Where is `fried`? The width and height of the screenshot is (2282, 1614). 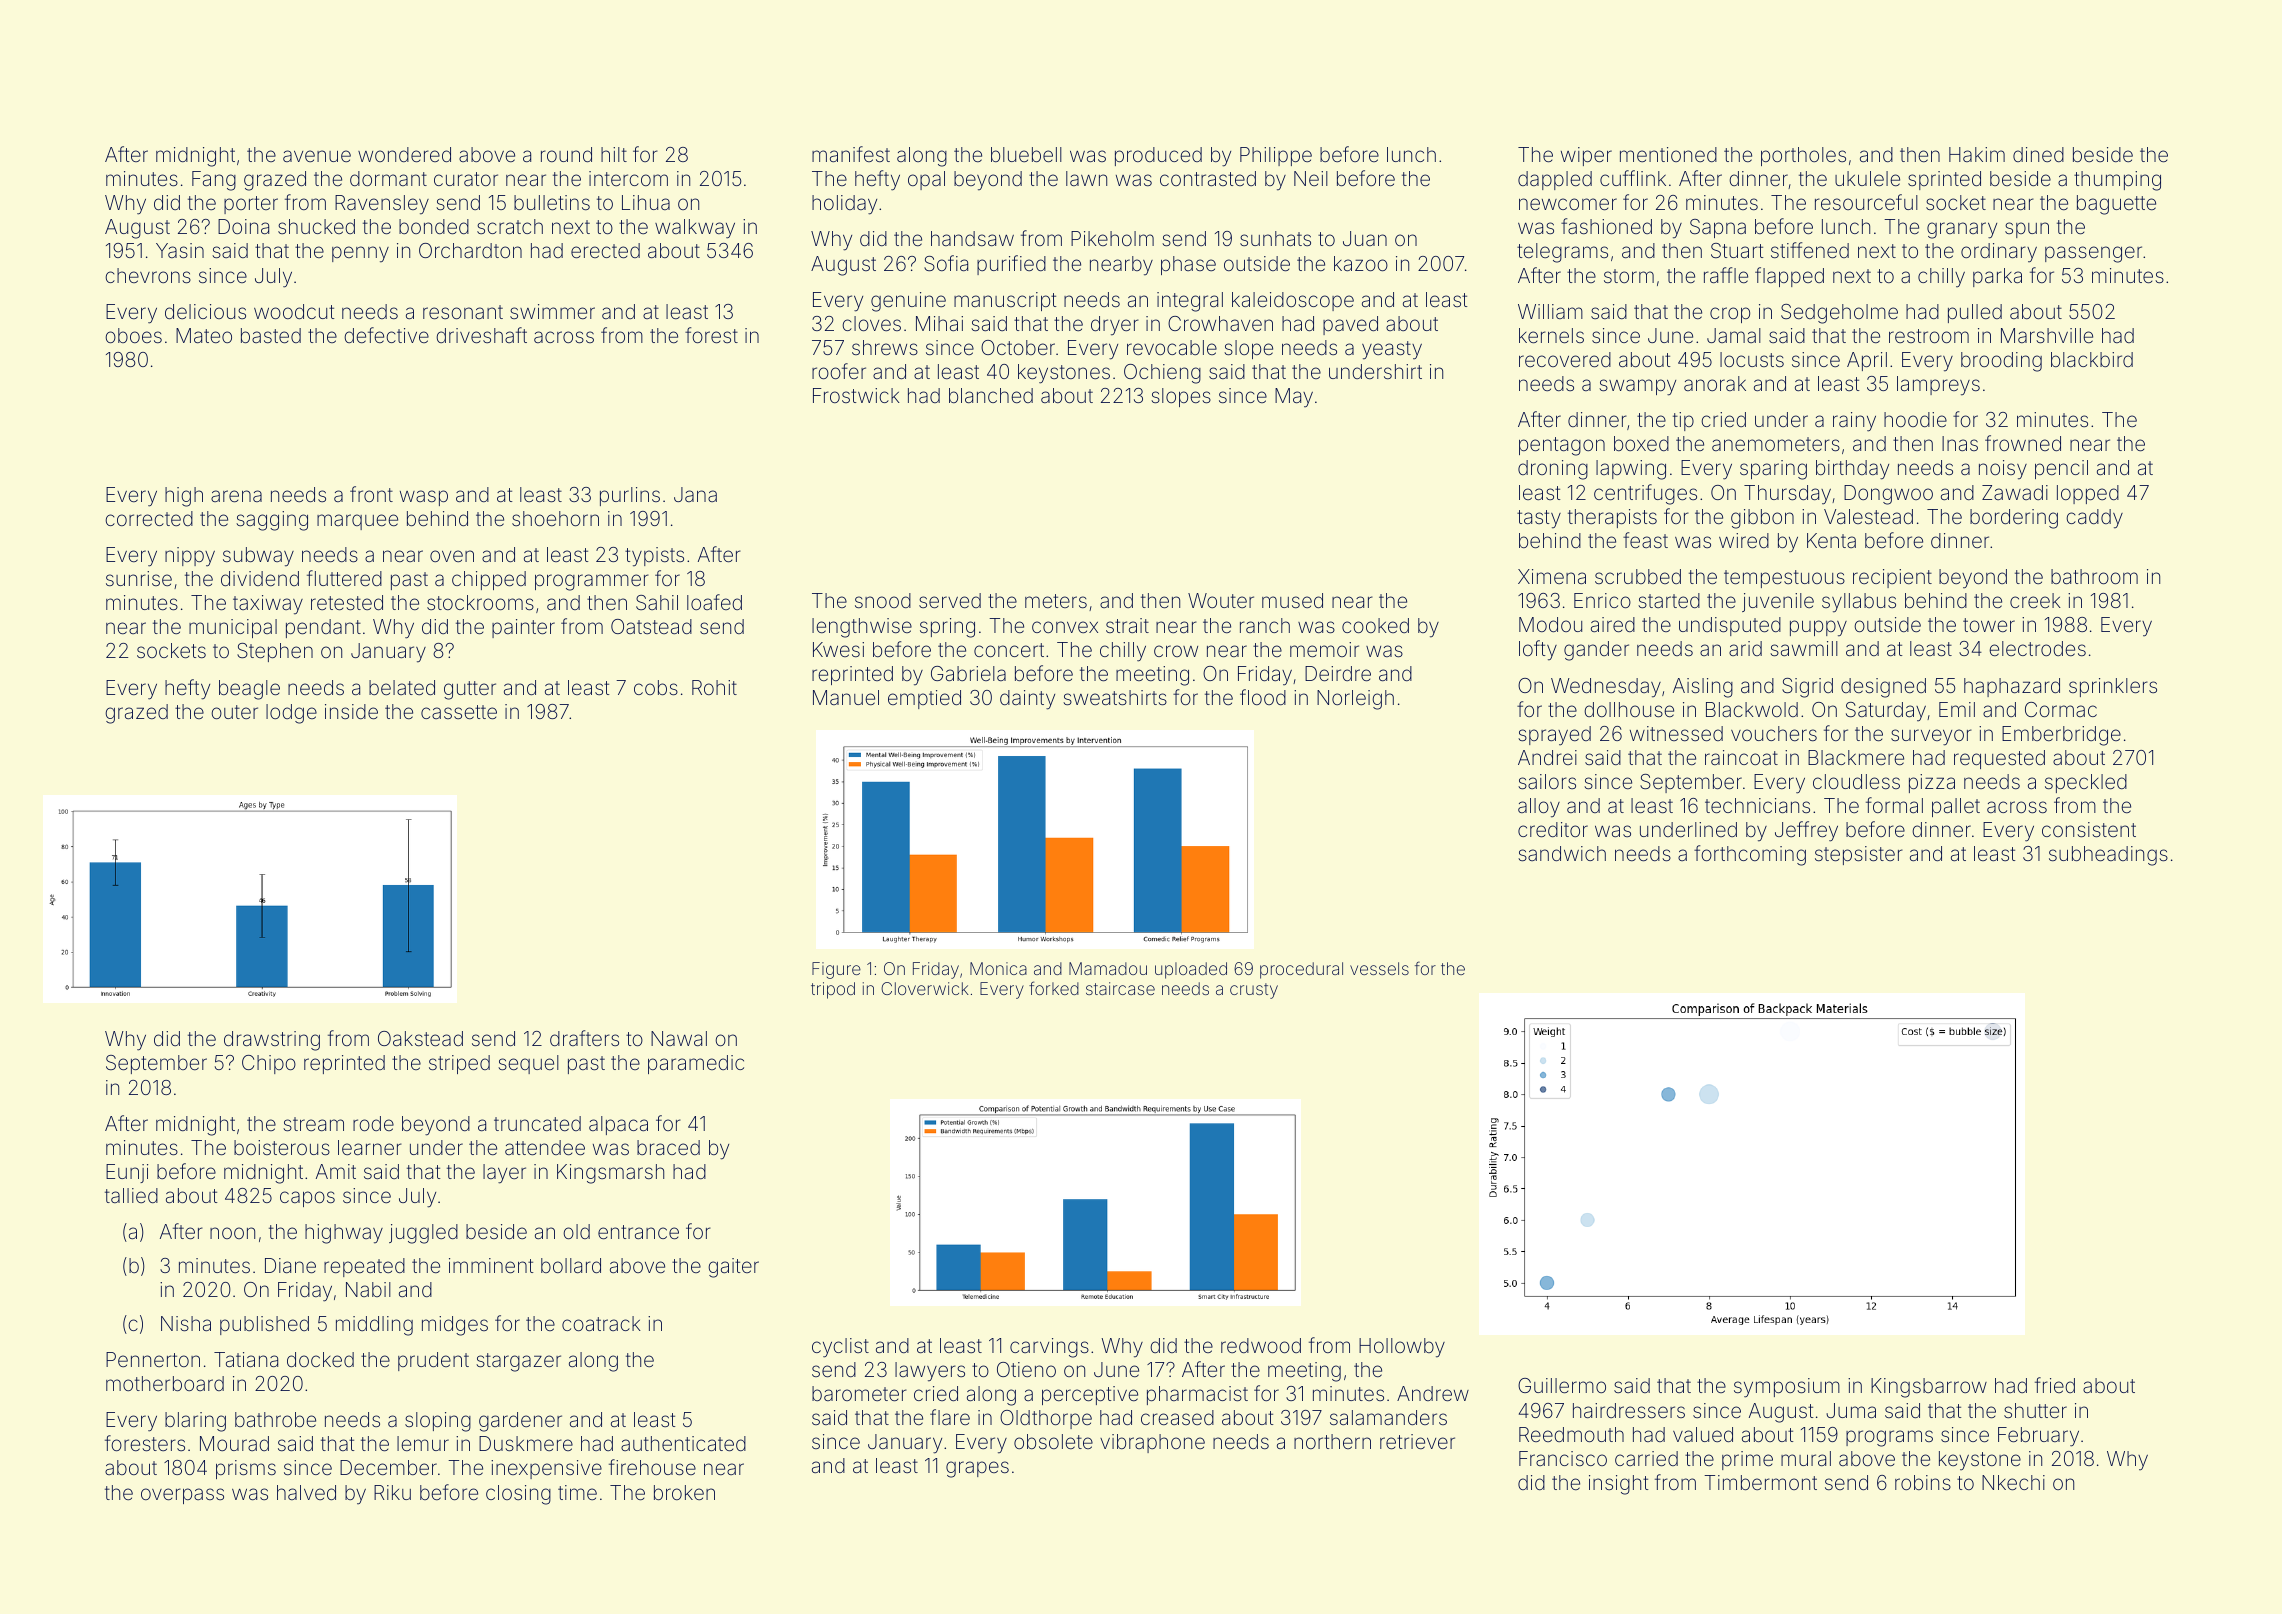 fried is located at coordinates (2055, 1385).
